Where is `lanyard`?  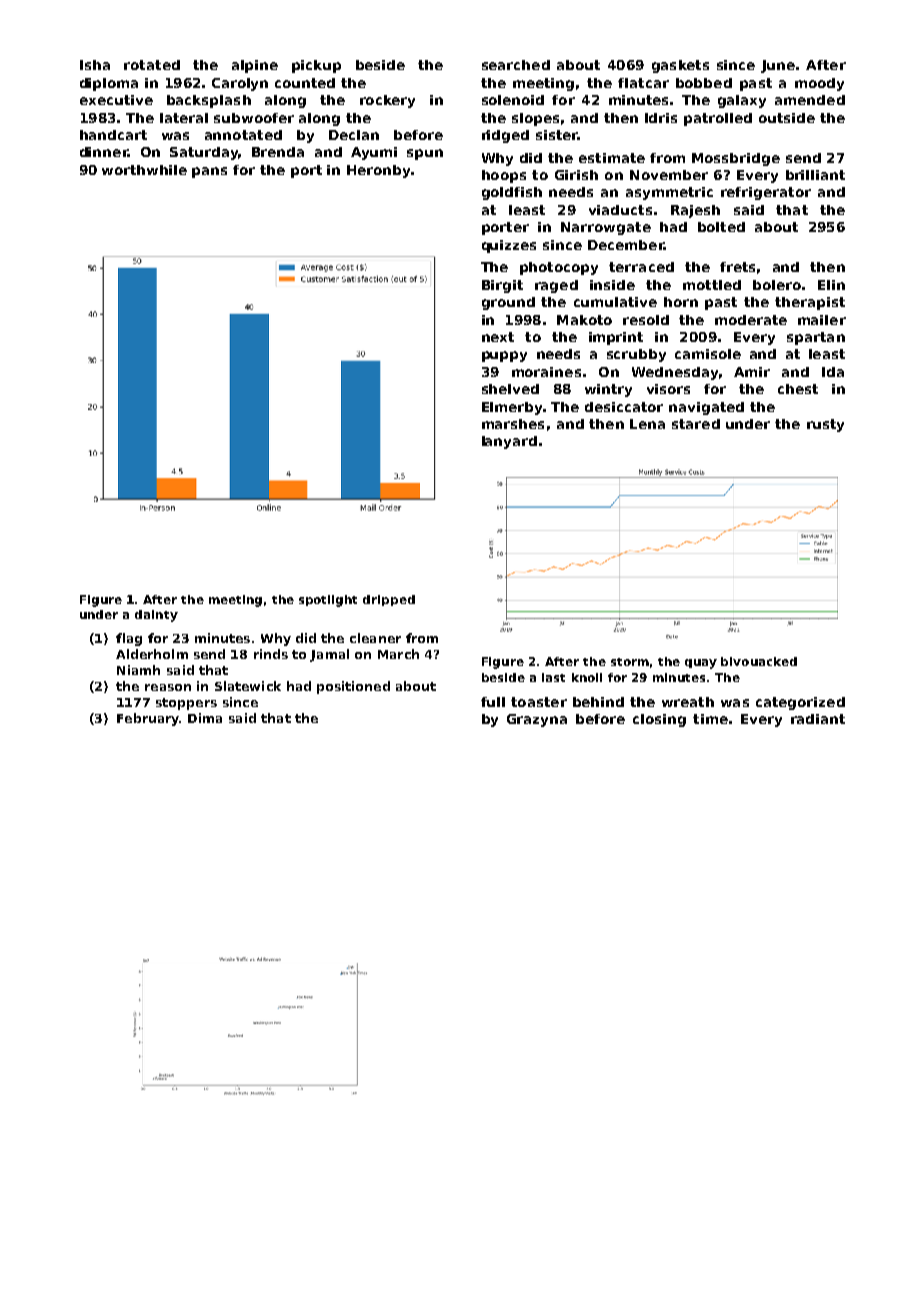
lanyard is located at coordinates (509, 442).
